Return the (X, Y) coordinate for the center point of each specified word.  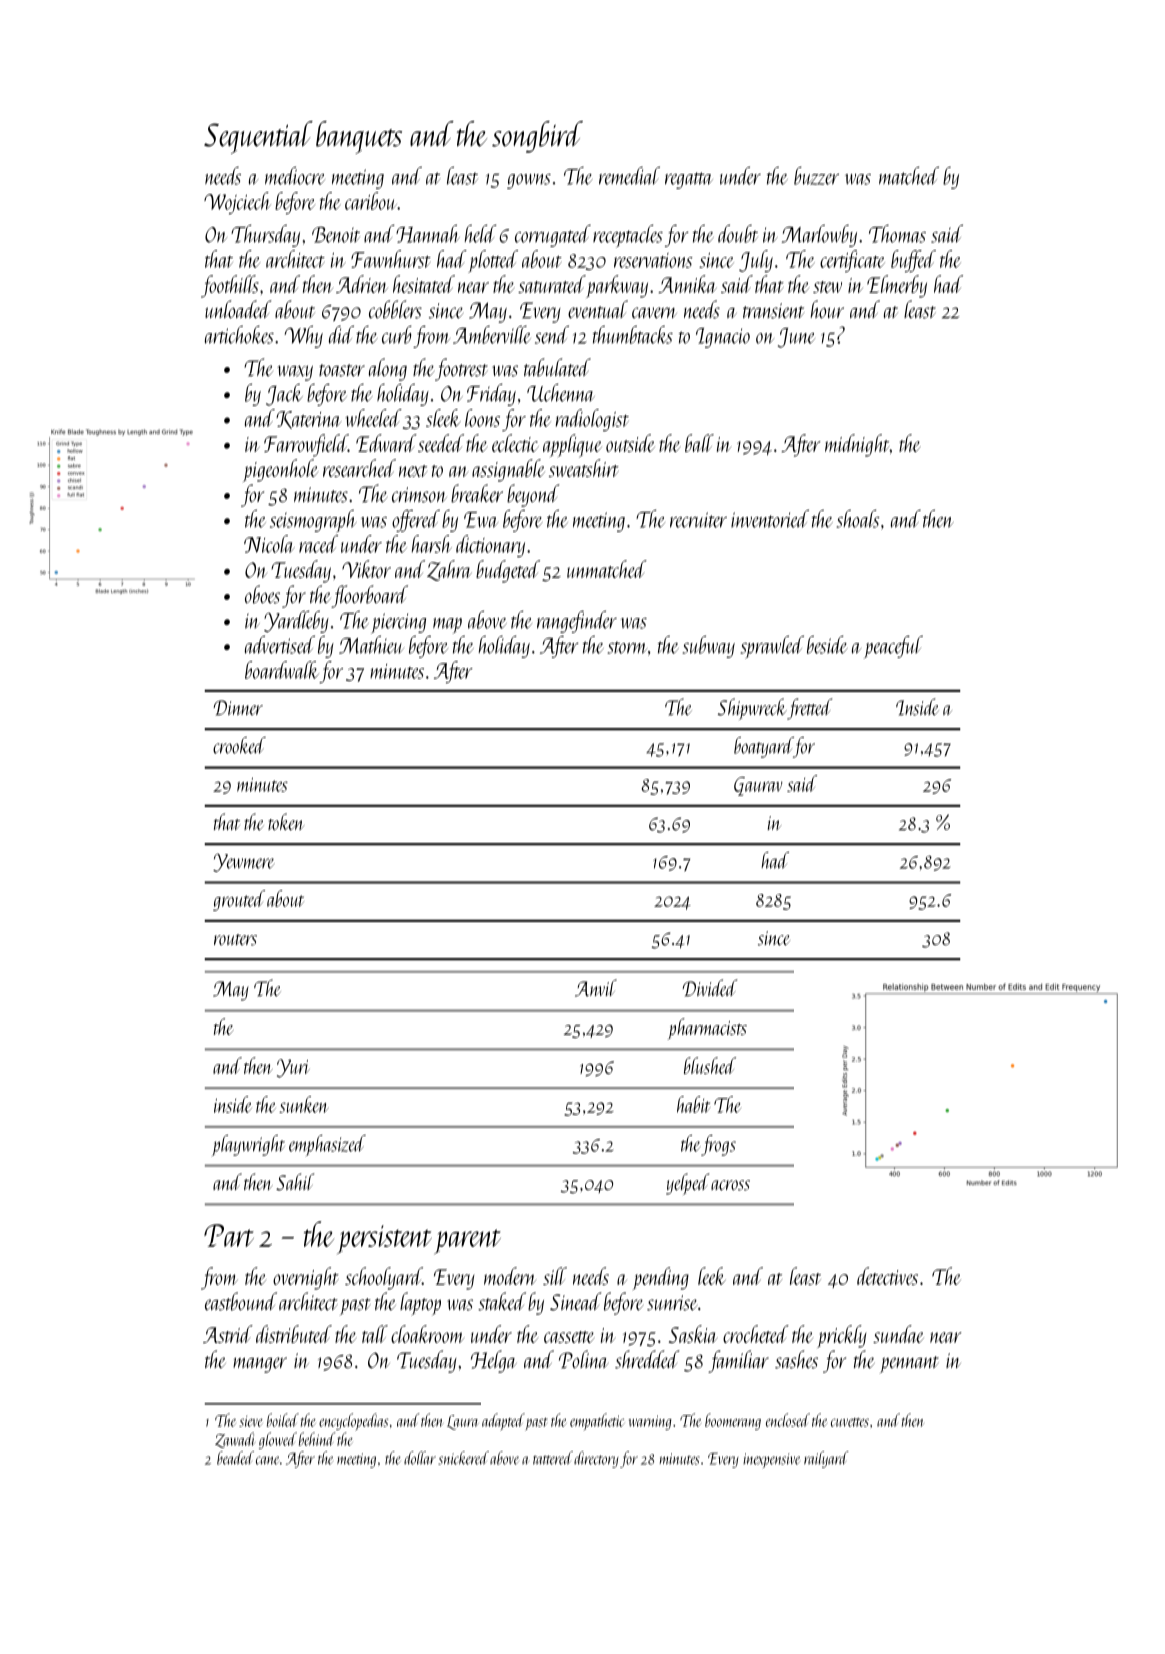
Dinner (238, 708)
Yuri (293, 1068)
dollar (420, 1458)
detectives (887, 1276)
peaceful (893, 647)
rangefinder (577, 622)
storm (627, 647)
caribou (371, 201)
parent (467, 1241)
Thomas (897, 234)
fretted (809, 709)
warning (650, 1422)
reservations (653, 260)
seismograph (313, 521)
